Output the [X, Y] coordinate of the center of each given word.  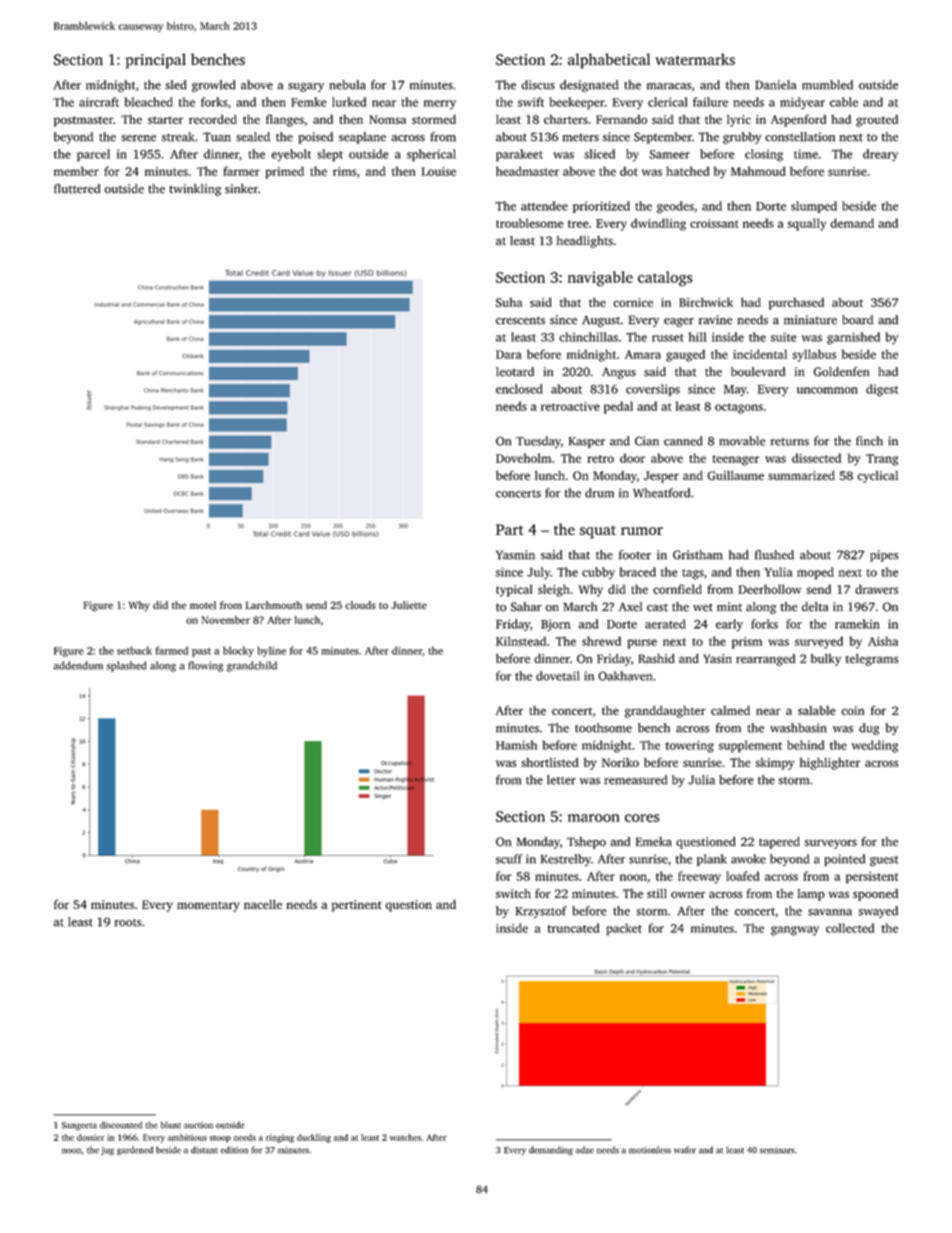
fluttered [77, 189]
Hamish [516, 745]
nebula [347, 85]
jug [107, 1151]
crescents [520, 321]
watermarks [695, 59]
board [857, 320]
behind [805, 745]
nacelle [263, 904]
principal [156, 61]
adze [585, 1150]
